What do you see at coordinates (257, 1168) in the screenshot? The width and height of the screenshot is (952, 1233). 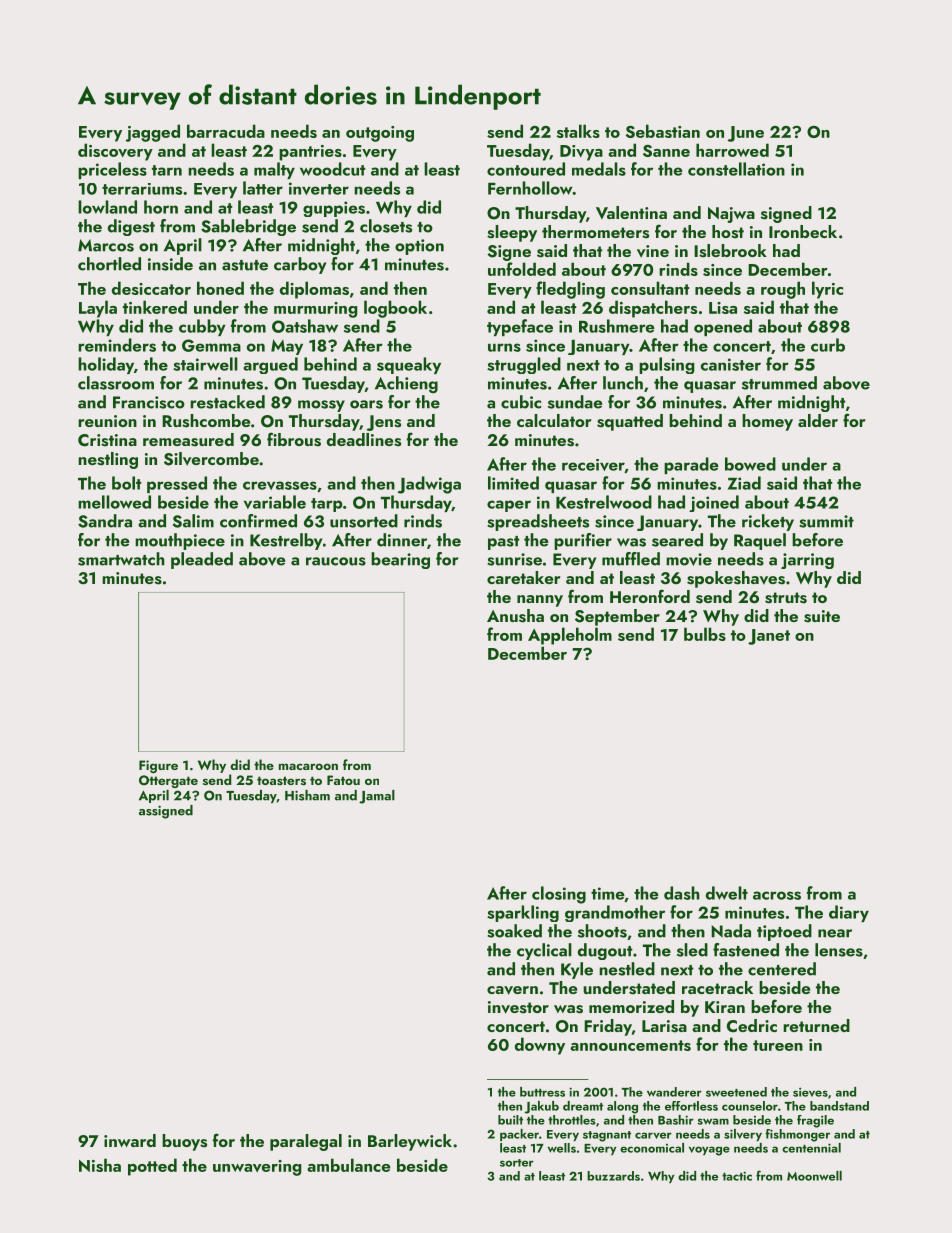 I see `unwavering` at bounding box center [257, 1168].
